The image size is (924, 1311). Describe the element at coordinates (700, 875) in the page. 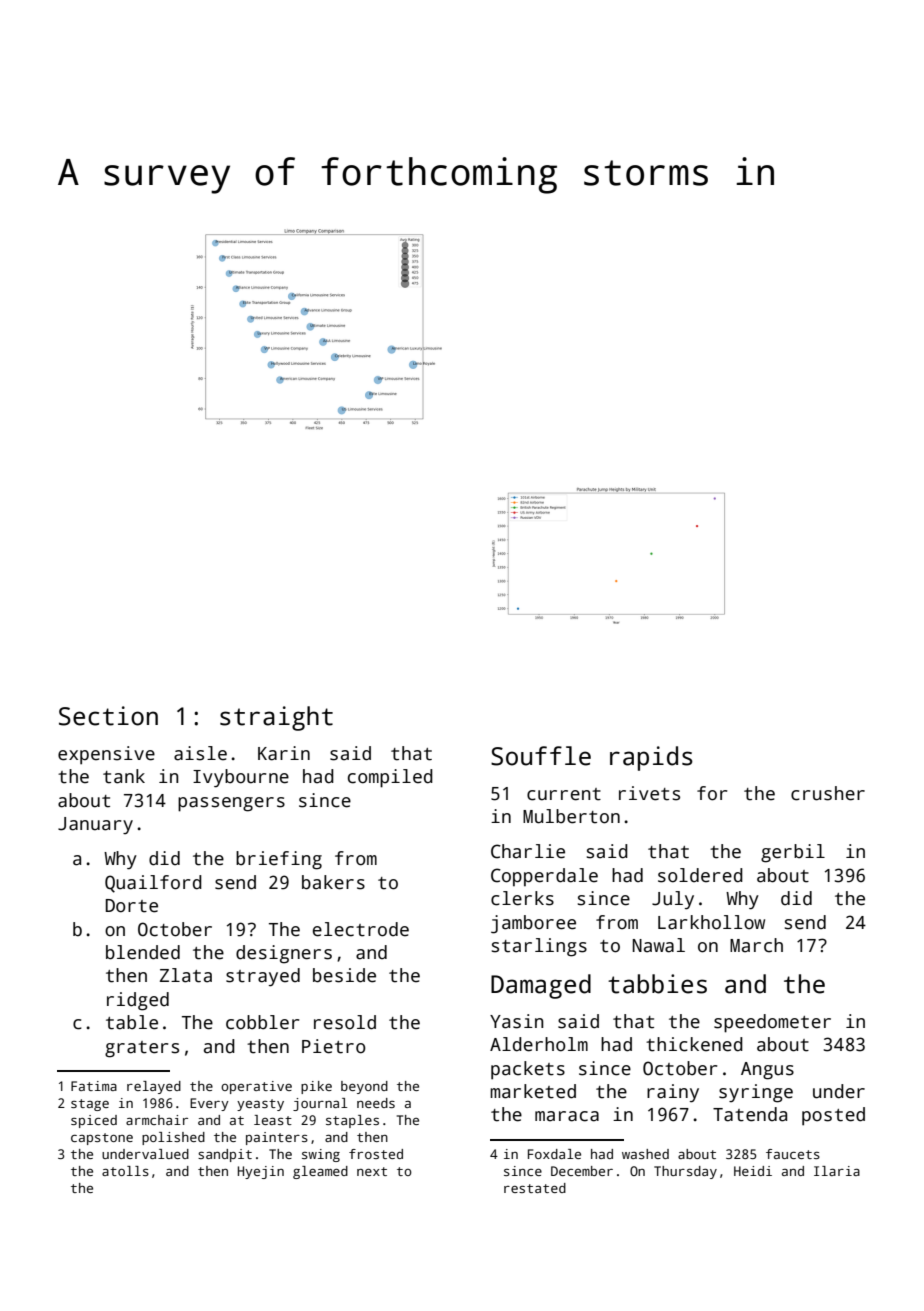

I see `soldered` at that location.
